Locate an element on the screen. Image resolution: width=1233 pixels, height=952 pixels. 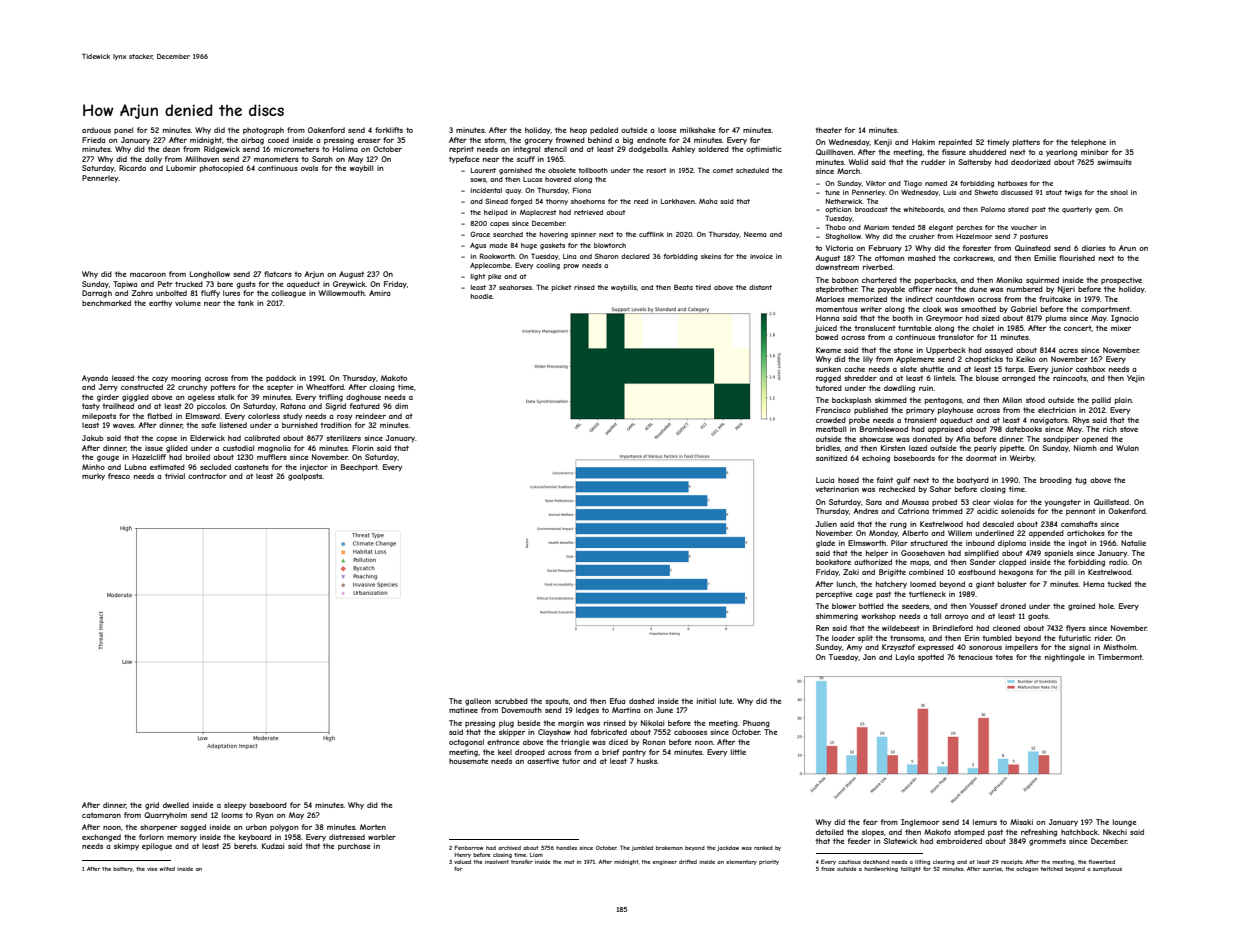
Quillstead is located at coordinates (1111, 502).
